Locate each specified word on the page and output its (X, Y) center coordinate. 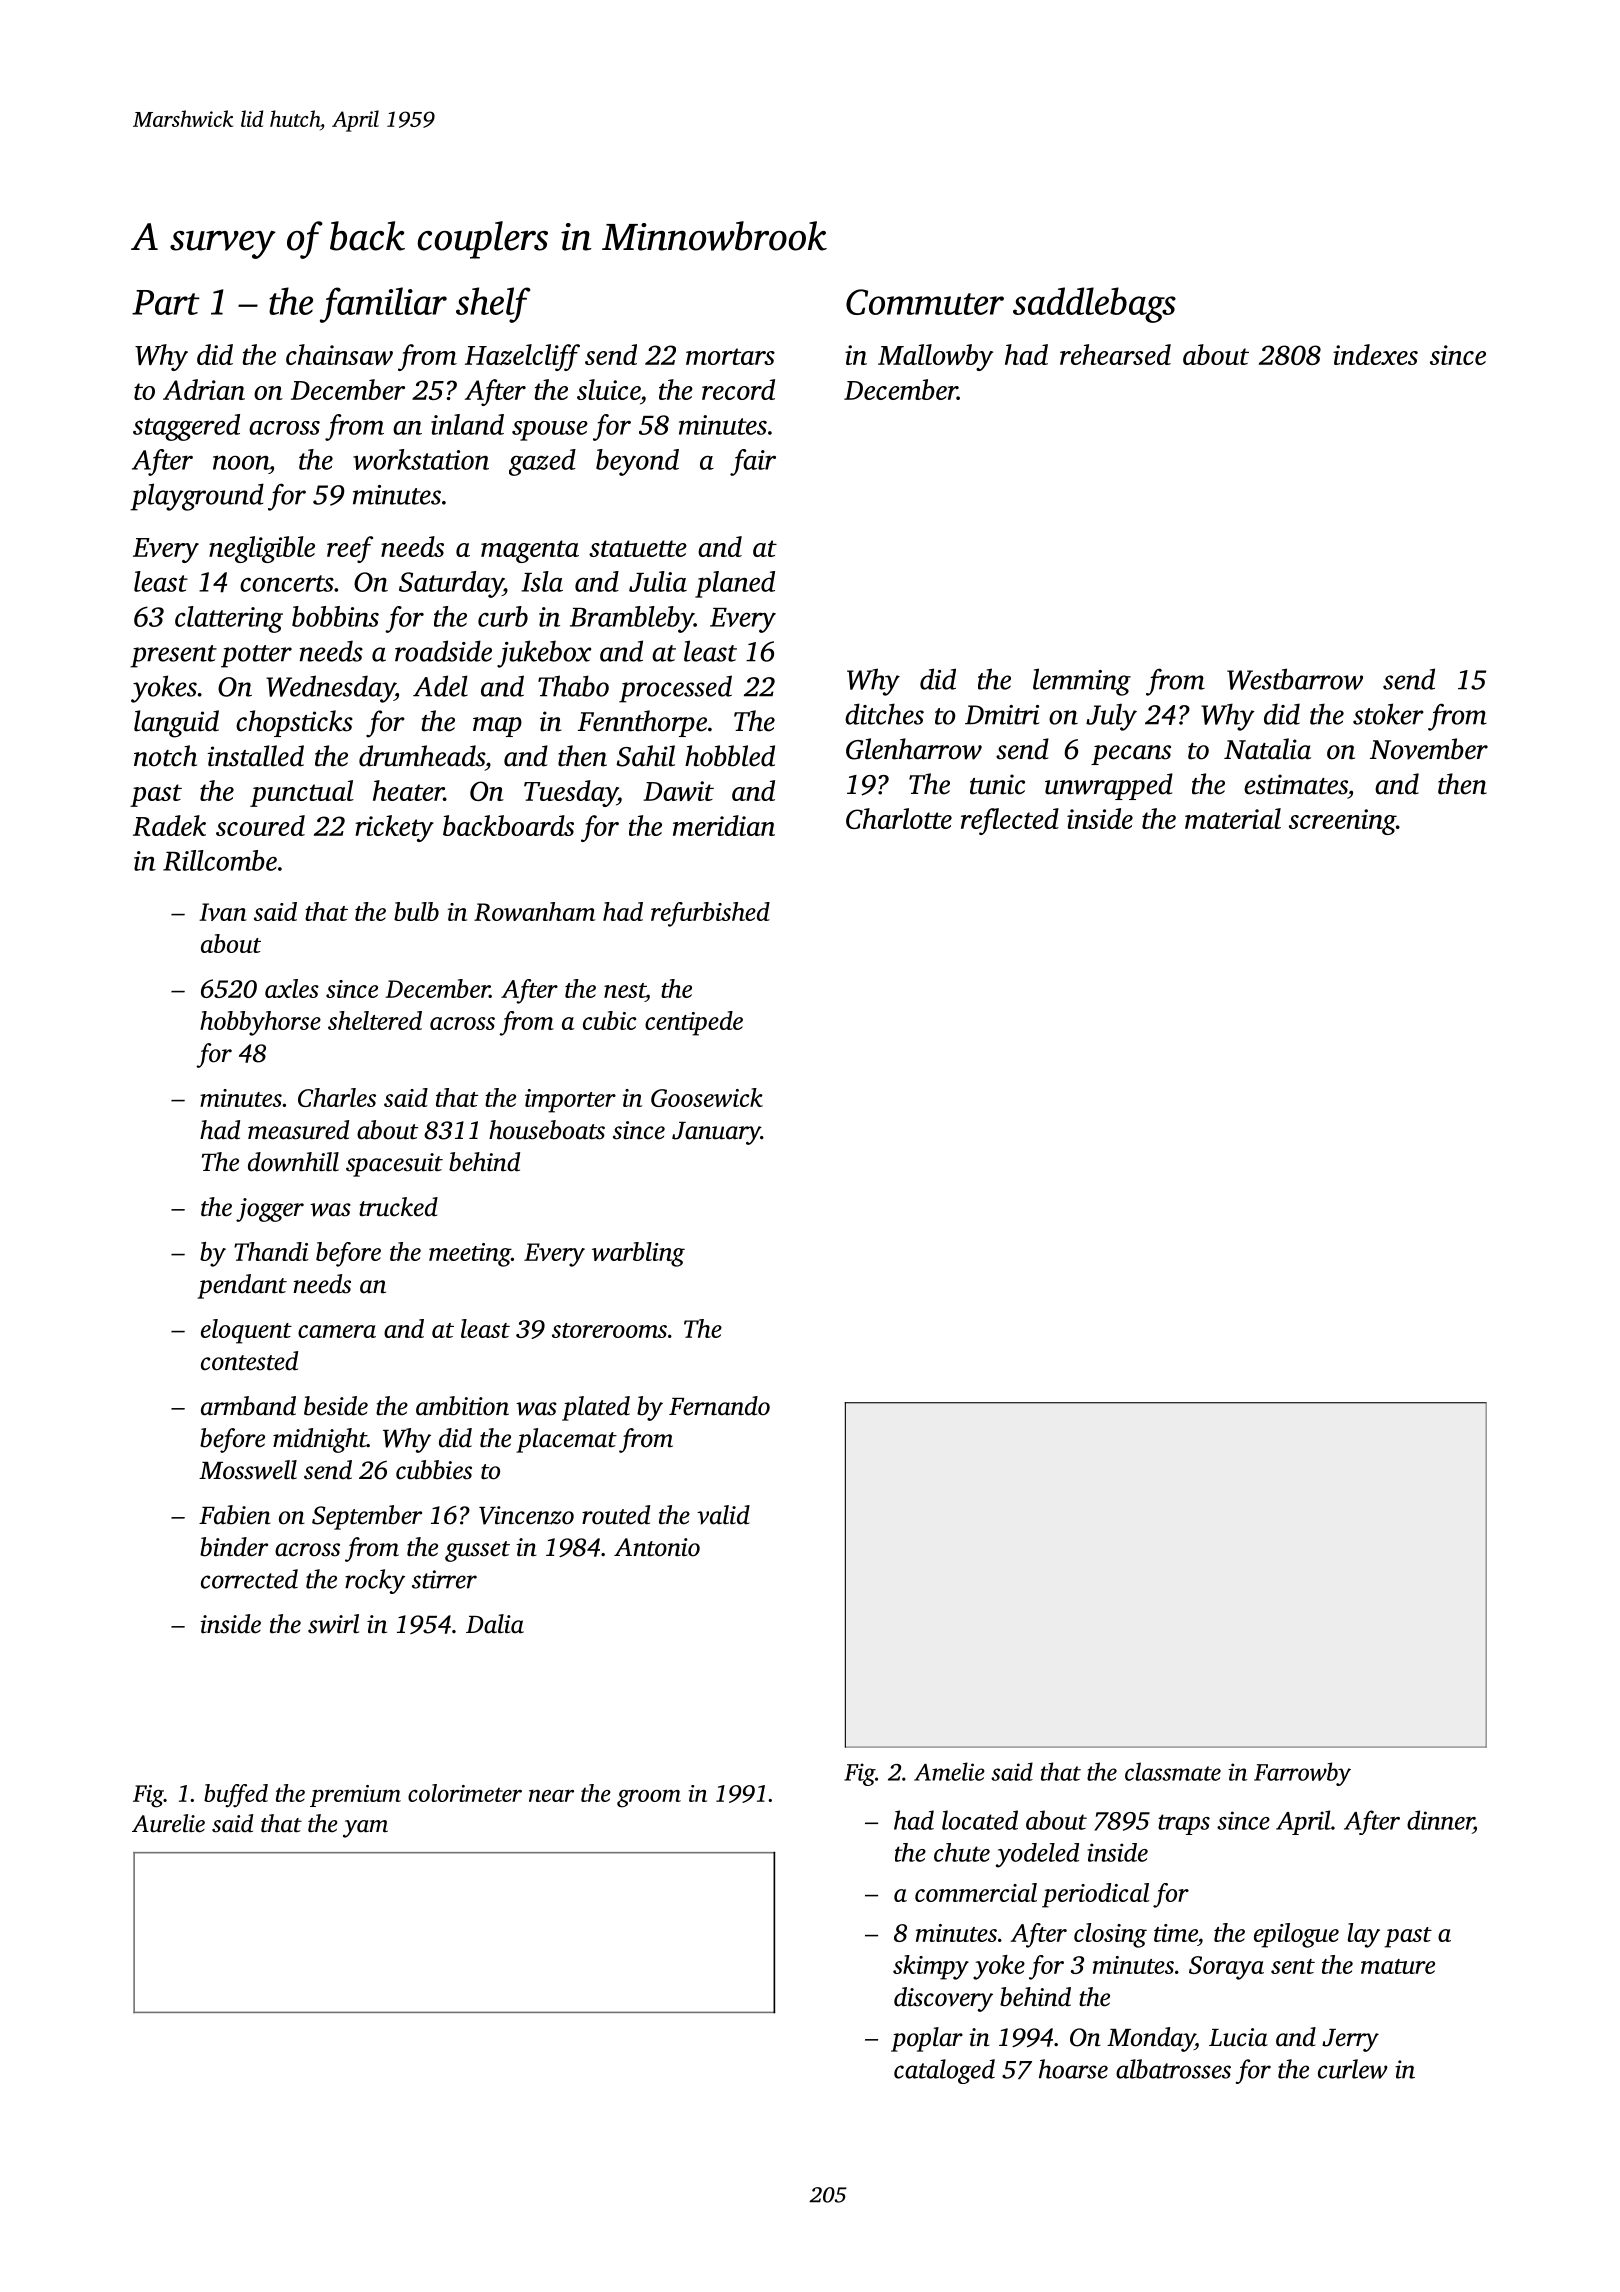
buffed (236, 1796)
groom (649, 1799)
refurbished (710, 914)
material (1233, 818)
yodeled (1037, 1855)
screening (1342, 822)
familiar (383, 305)
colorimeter (465, 1793)
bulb (416, 911)
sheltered (375, 1020)
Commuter (925, 302)
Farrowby (1302, 1774)
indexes (1375, 354)
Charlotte (899, 818)
